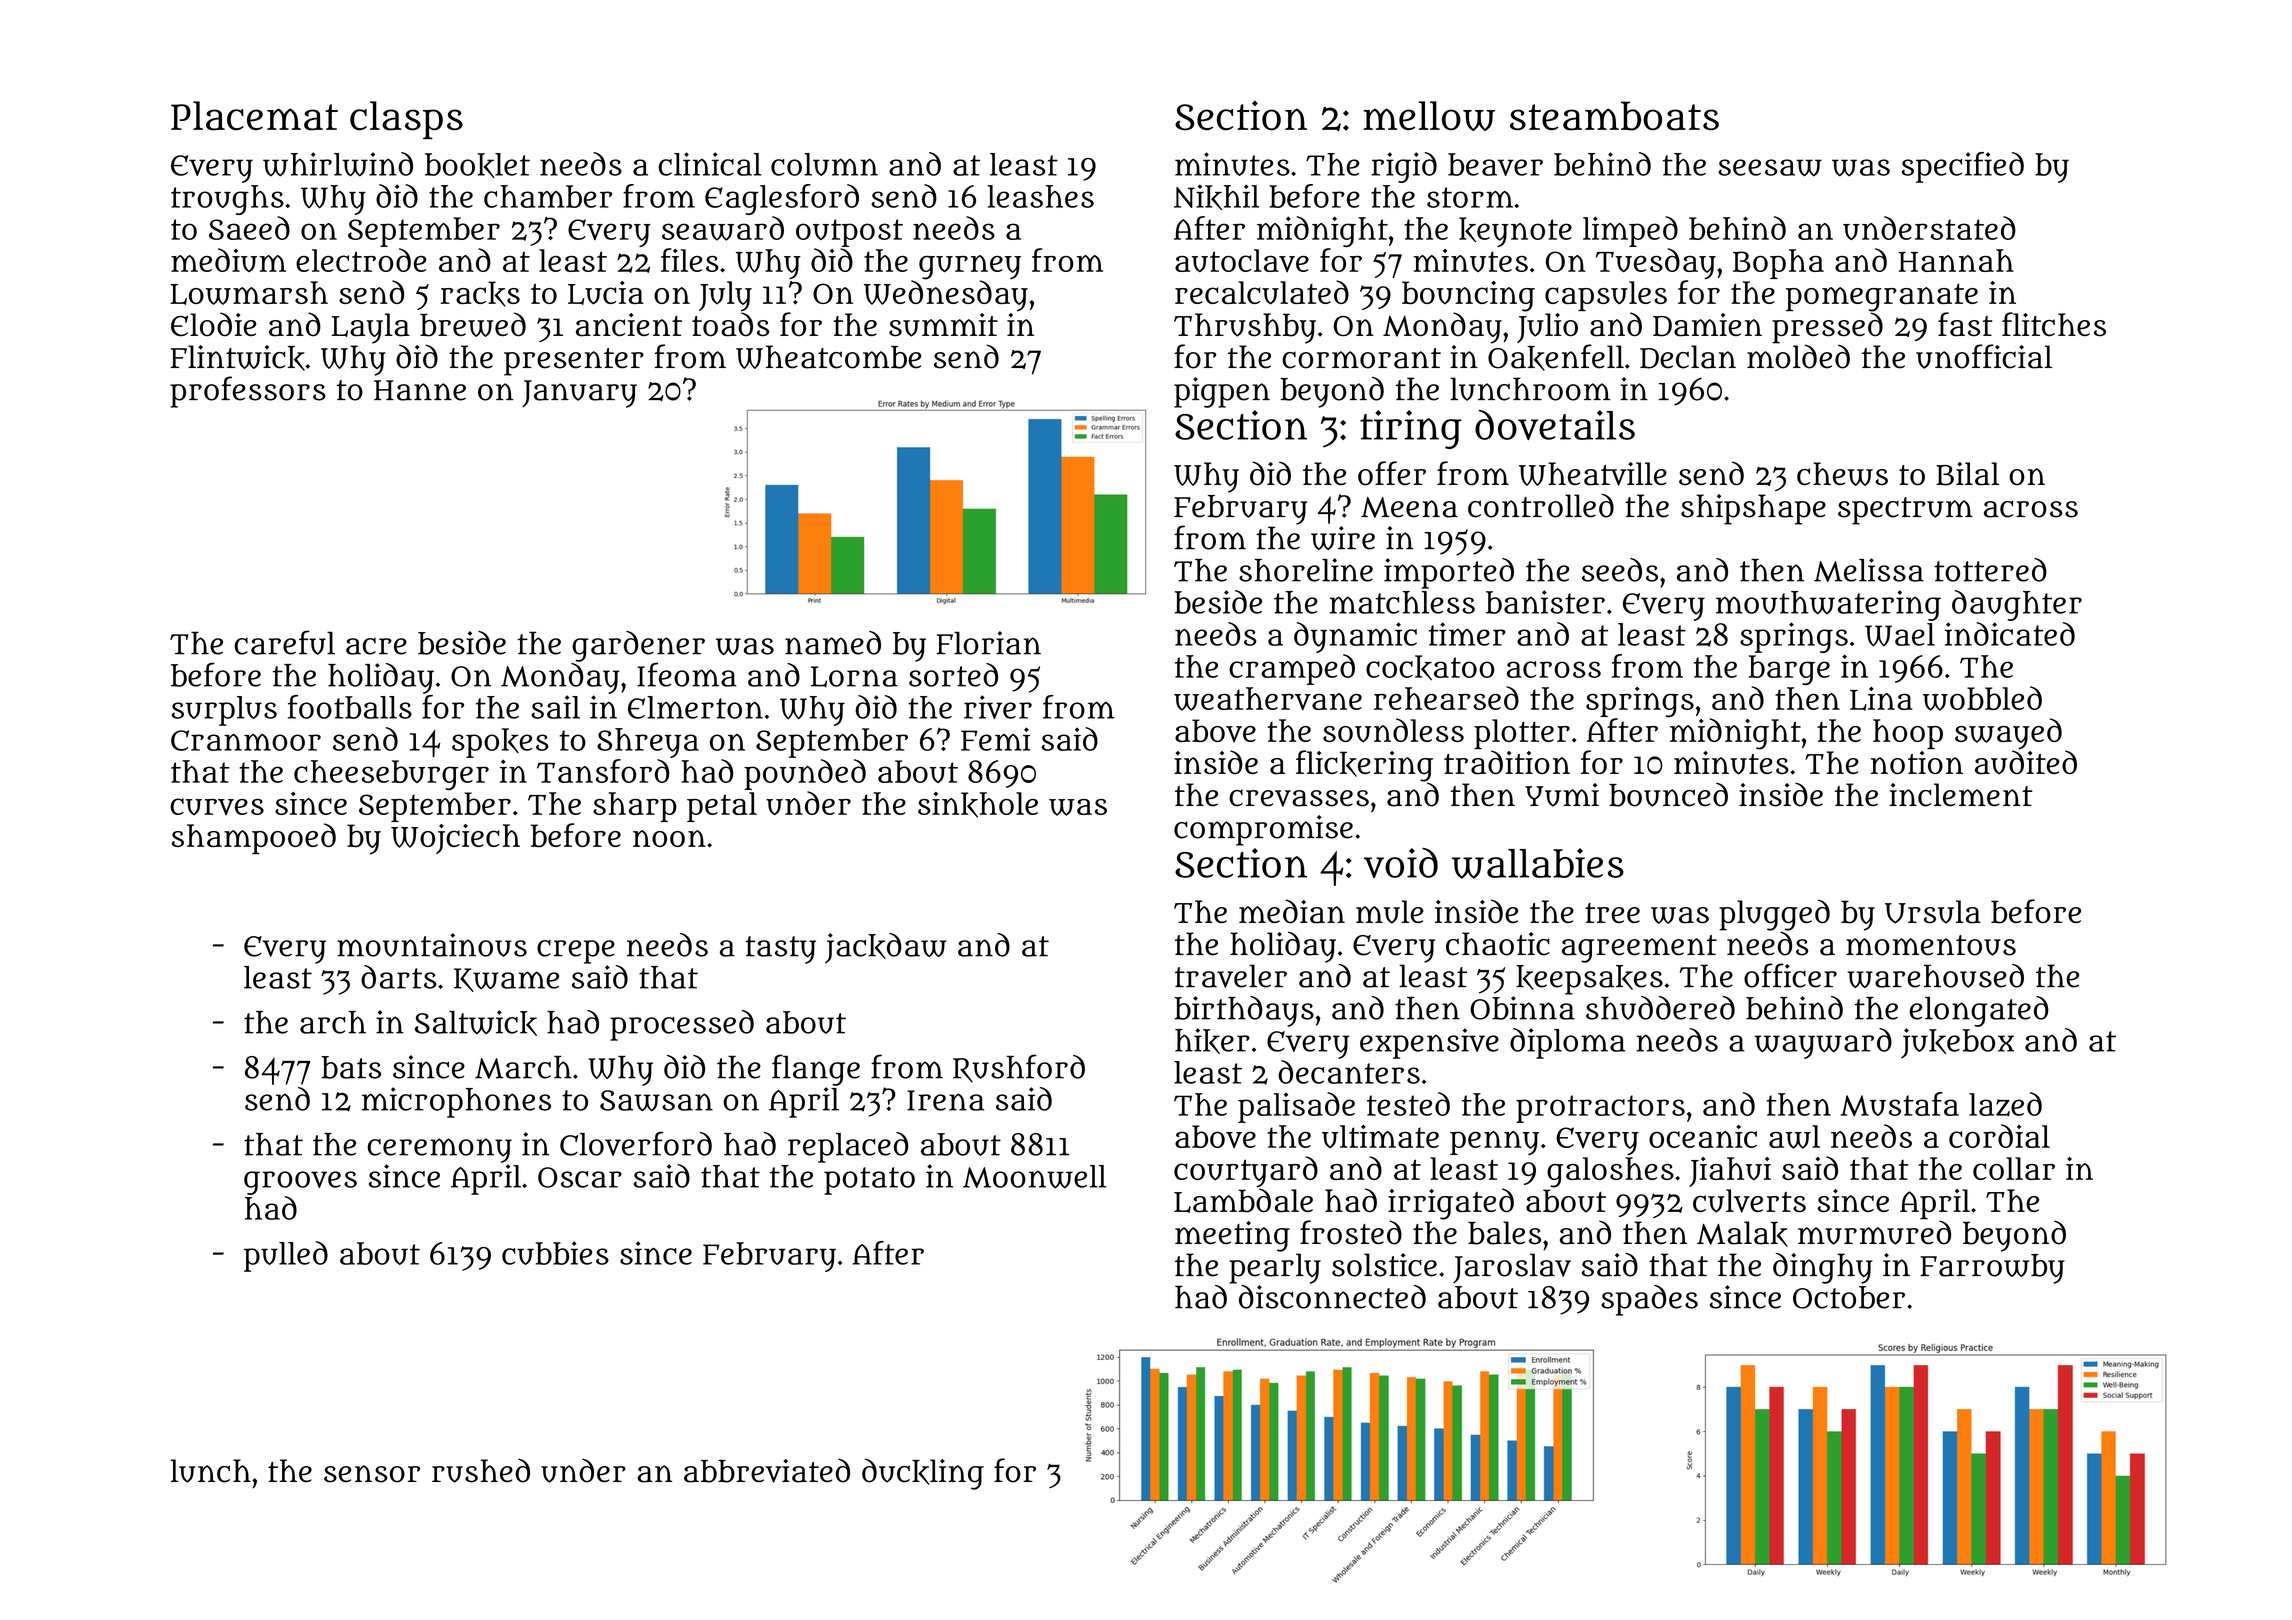 The image size is (2292, 1620). I want to click on surplus, so click(224, 711).
